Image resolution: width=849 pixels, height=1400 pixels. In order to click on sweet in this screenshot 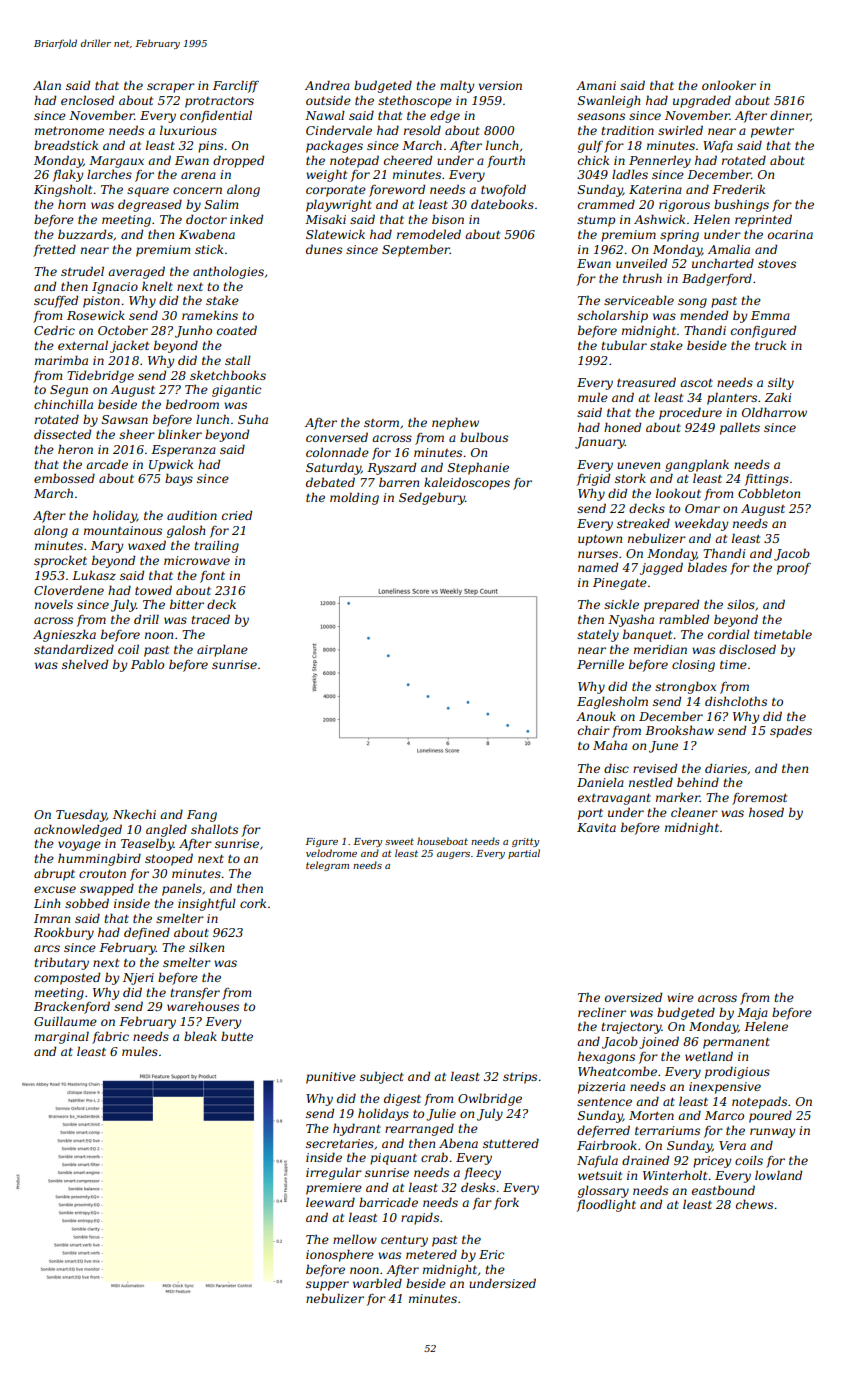, I will do `click(399, 841)`.
